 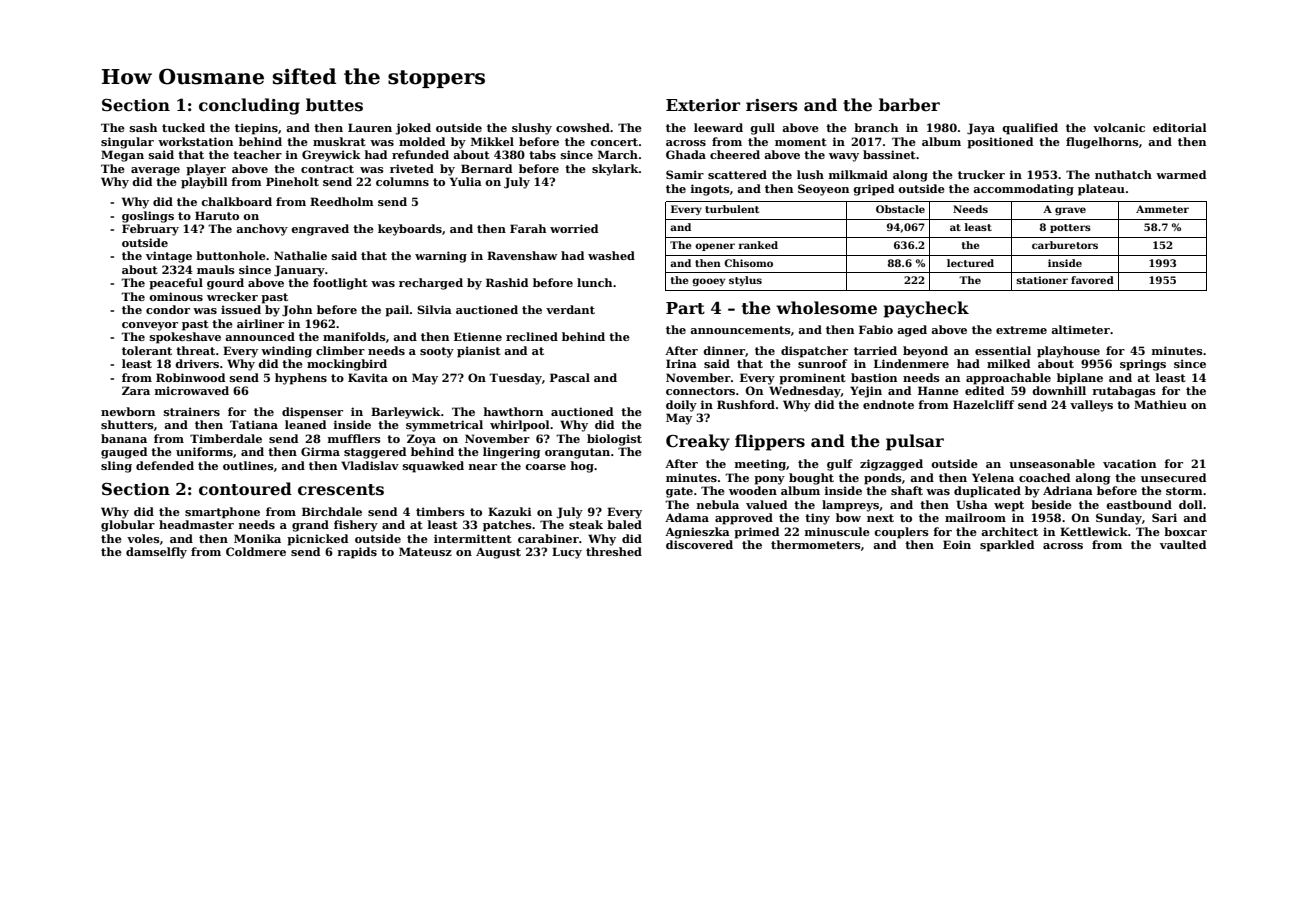 What do you see at coordinates (1070, 228) in the document?
I see `potters` at bounding box center [1070, 228].
